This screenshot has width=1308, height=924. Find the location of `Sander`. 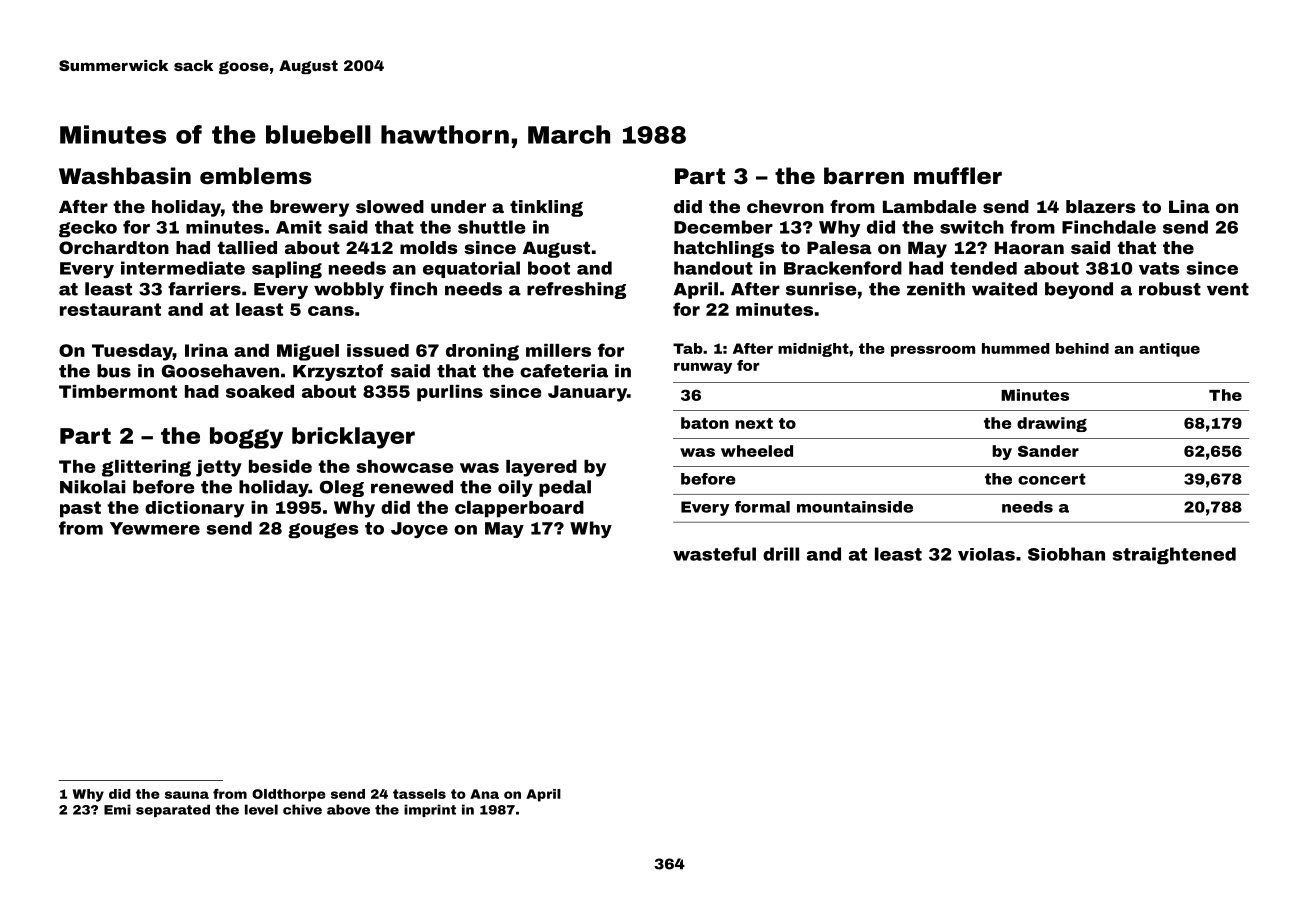

Sander is located at coordinates (1048, 451).
